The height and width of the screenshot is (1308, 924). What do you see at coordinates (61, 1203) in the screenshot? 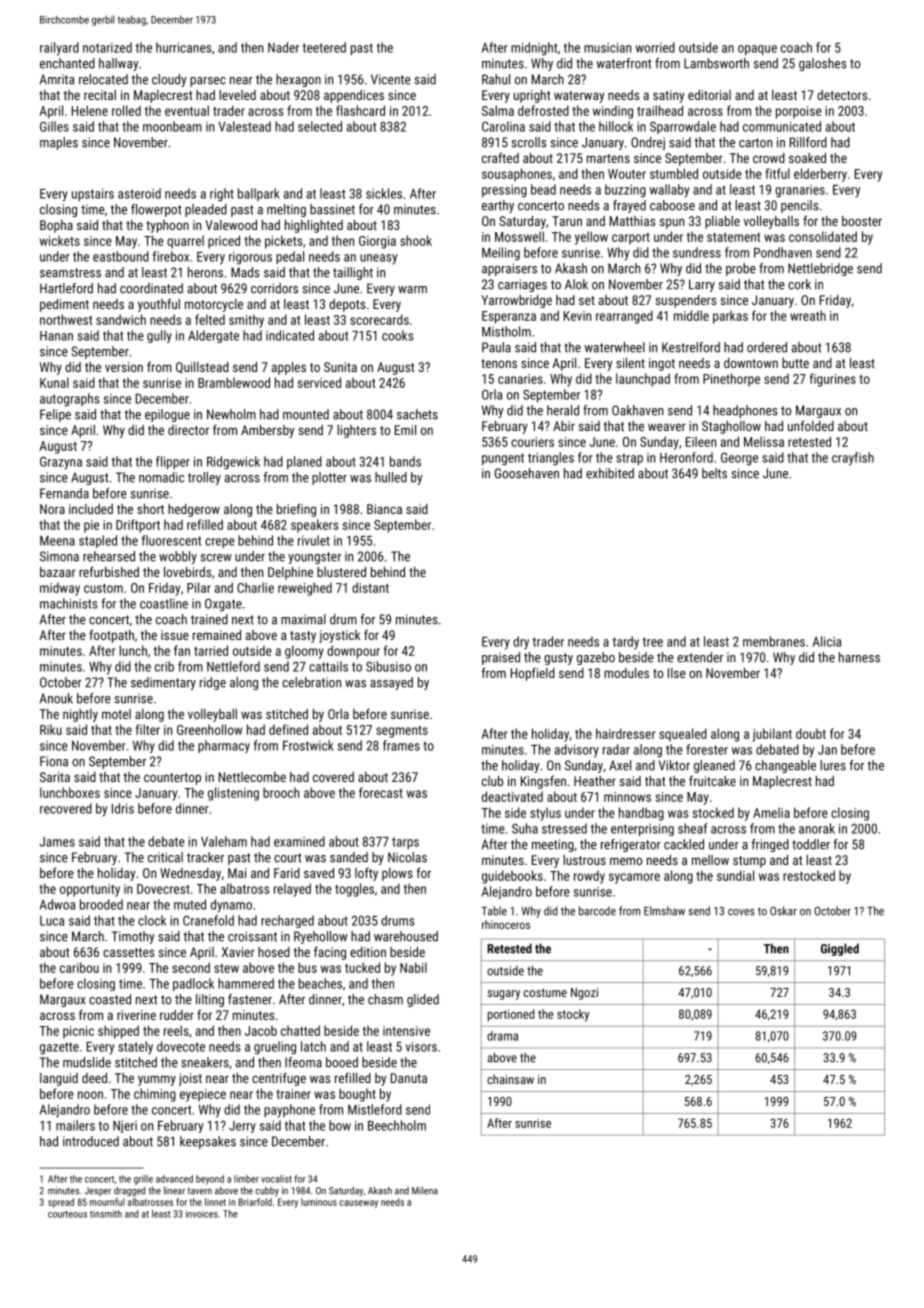
I see `spread` at bounding box center [61, 1203].
